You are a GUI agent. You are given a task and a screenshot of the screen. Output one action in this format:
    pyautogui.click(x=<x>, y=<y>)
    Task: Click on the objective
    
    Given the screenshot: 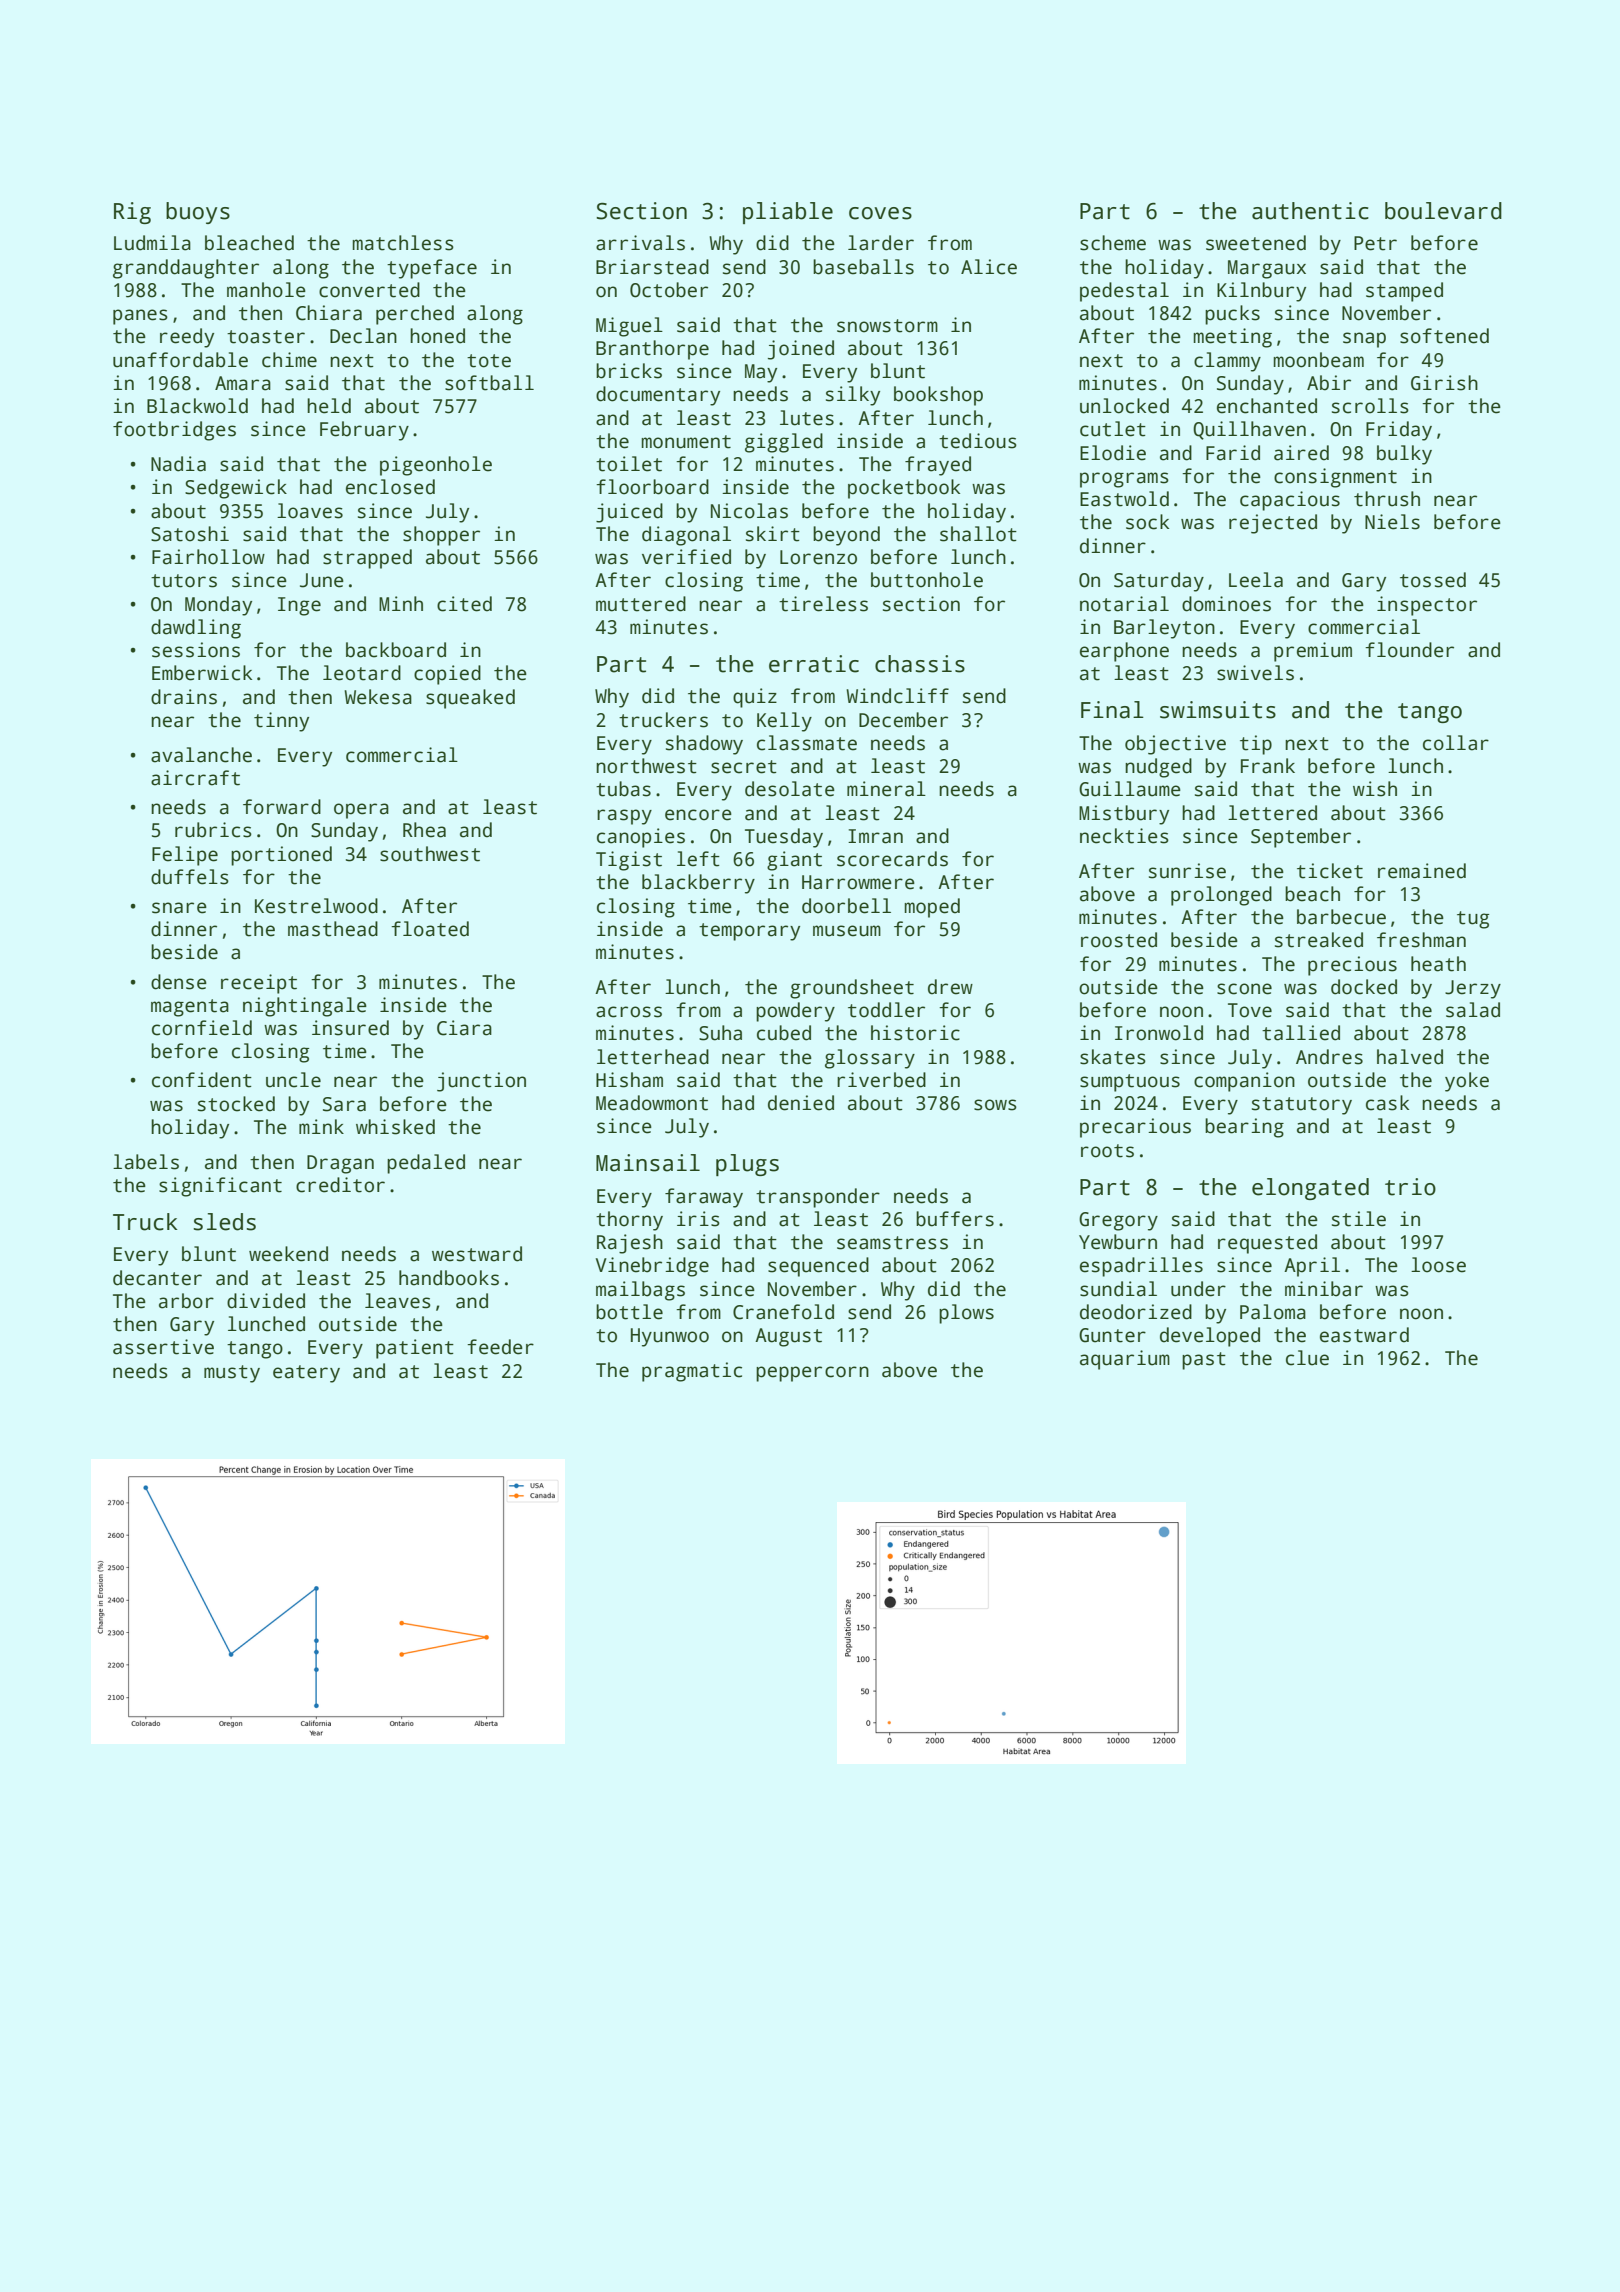 What is the action you would take?
    pyautogui.click(x=1175, y=745)
